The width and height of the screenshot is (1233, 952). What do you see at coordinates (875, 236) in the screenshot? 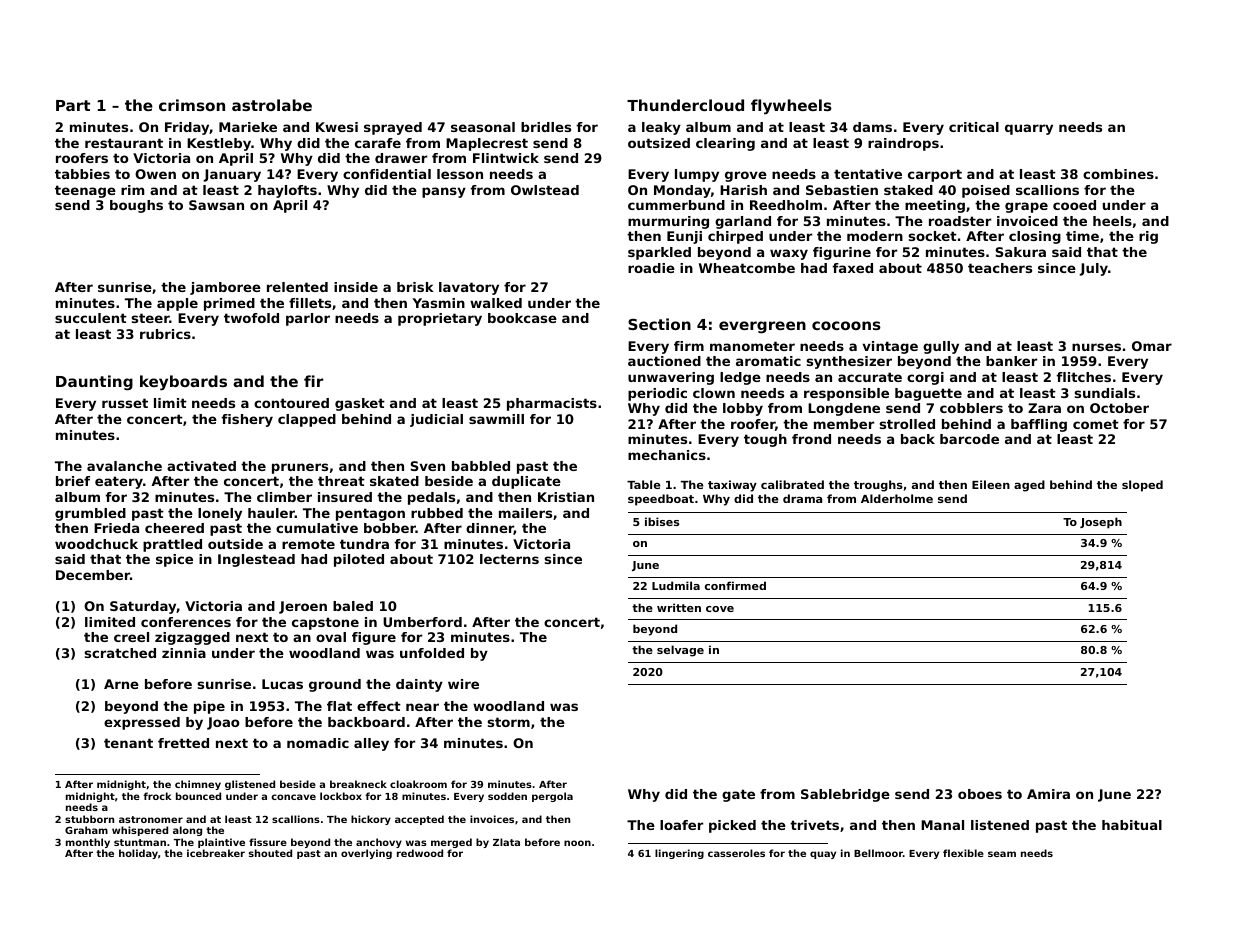
I see `modern` at bounding box center [875, 236].
